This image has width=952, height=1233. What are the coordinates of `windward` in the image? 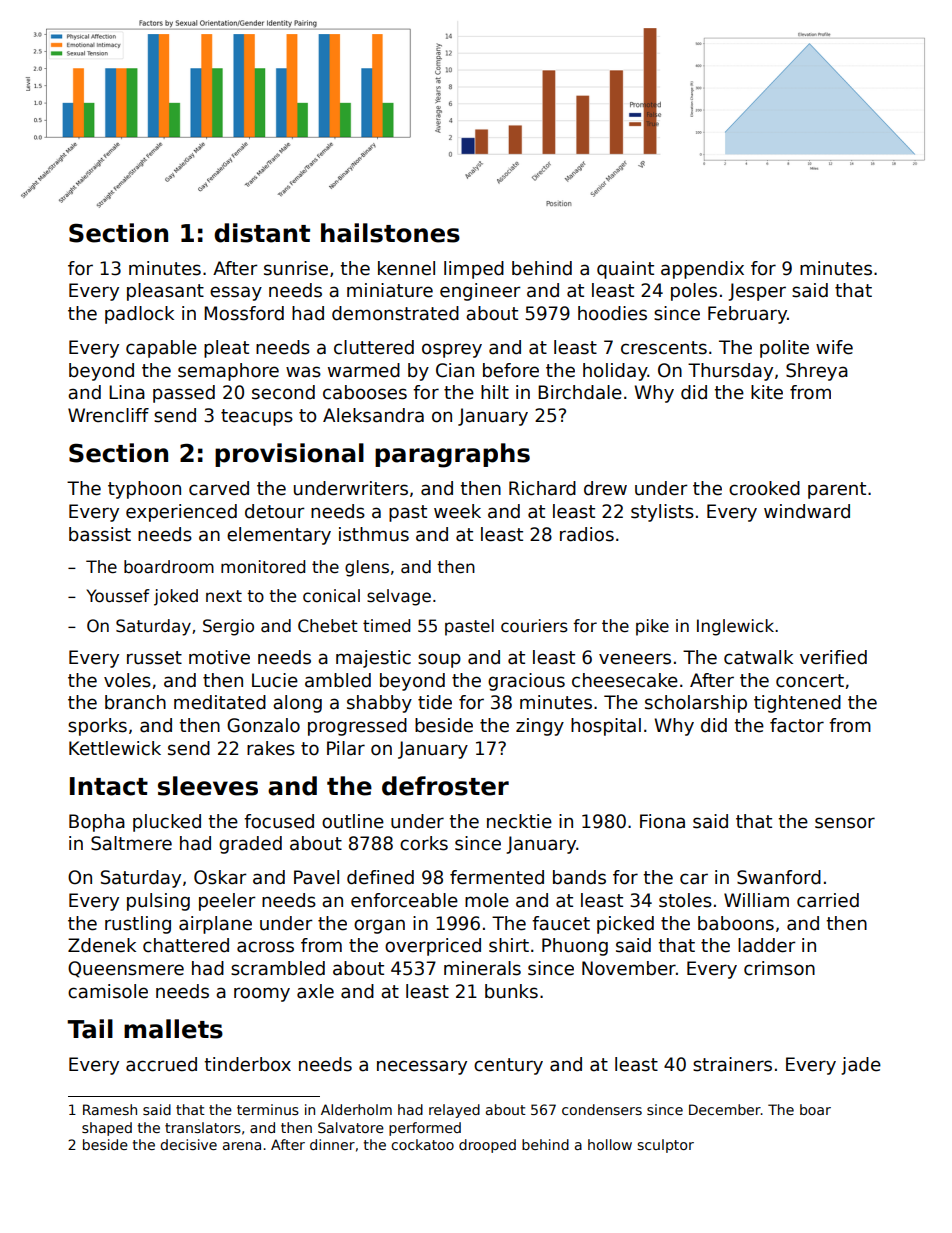 It's located at (807, 511).
